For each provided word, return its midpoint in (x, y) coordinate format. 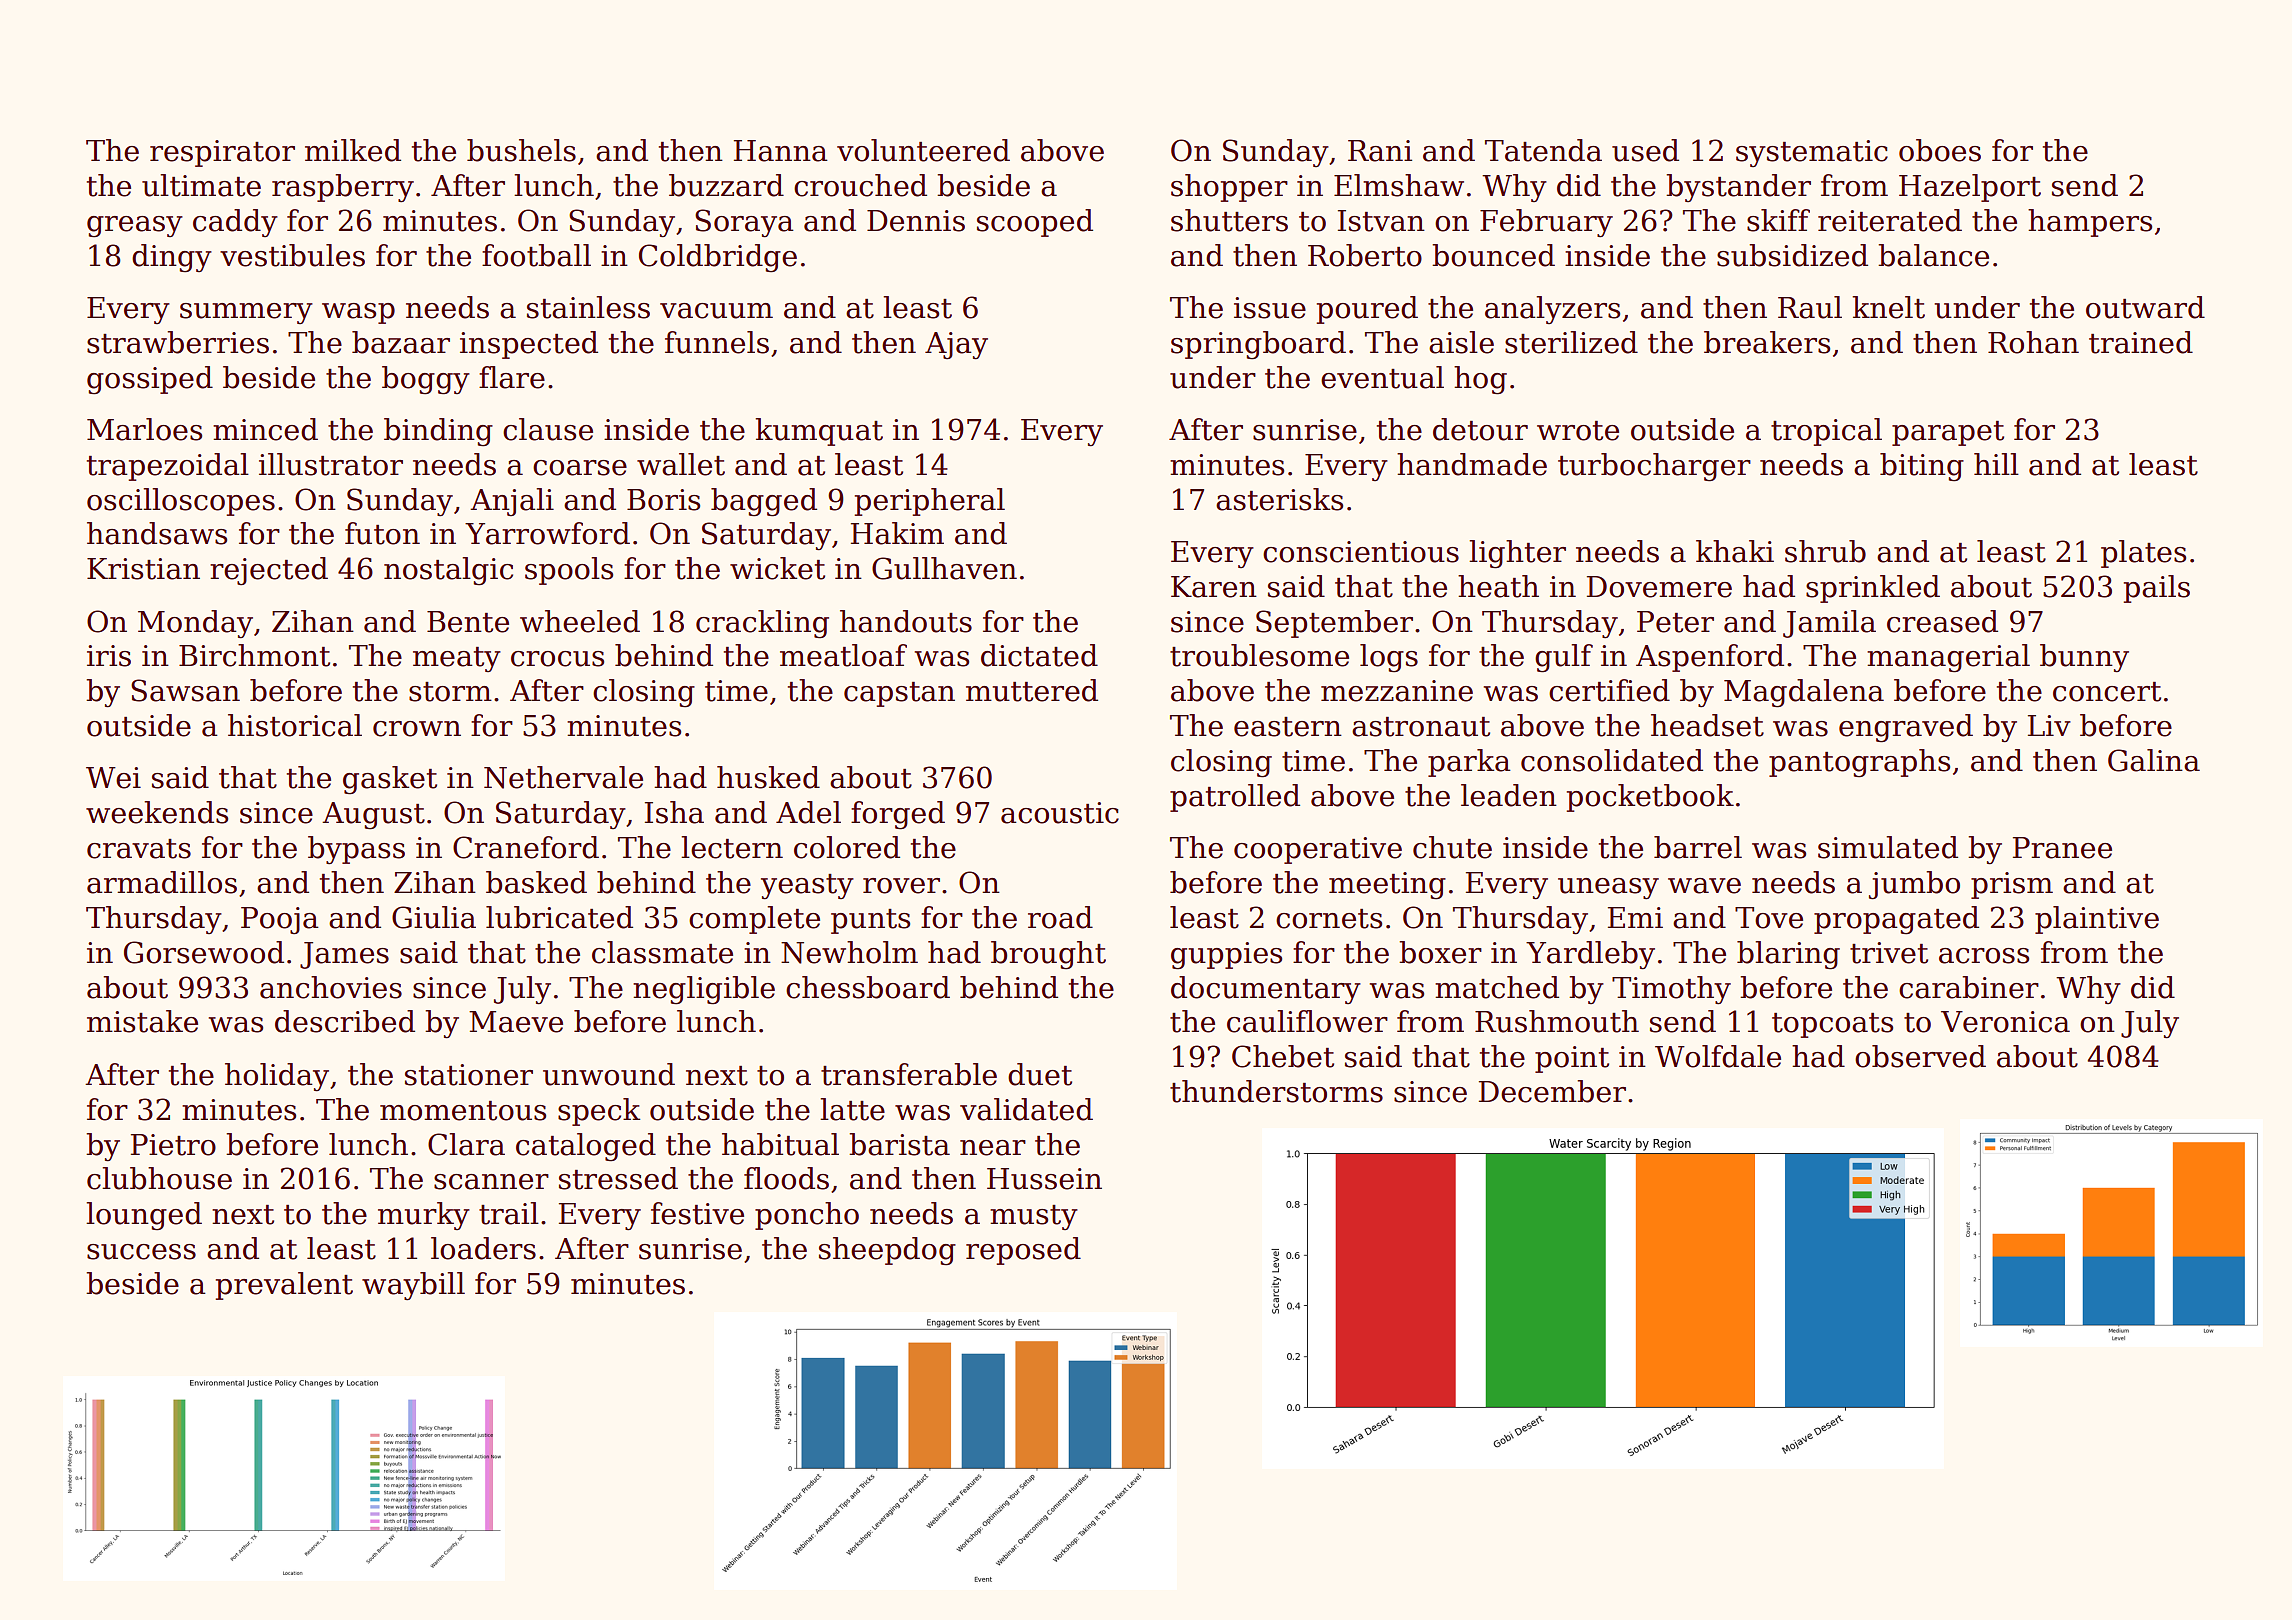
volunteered (923, 150)
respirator (222, 153)
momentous (463, 1111)
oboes (1940, 150)
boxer (1440, 952)
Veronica (2005, 1022)
